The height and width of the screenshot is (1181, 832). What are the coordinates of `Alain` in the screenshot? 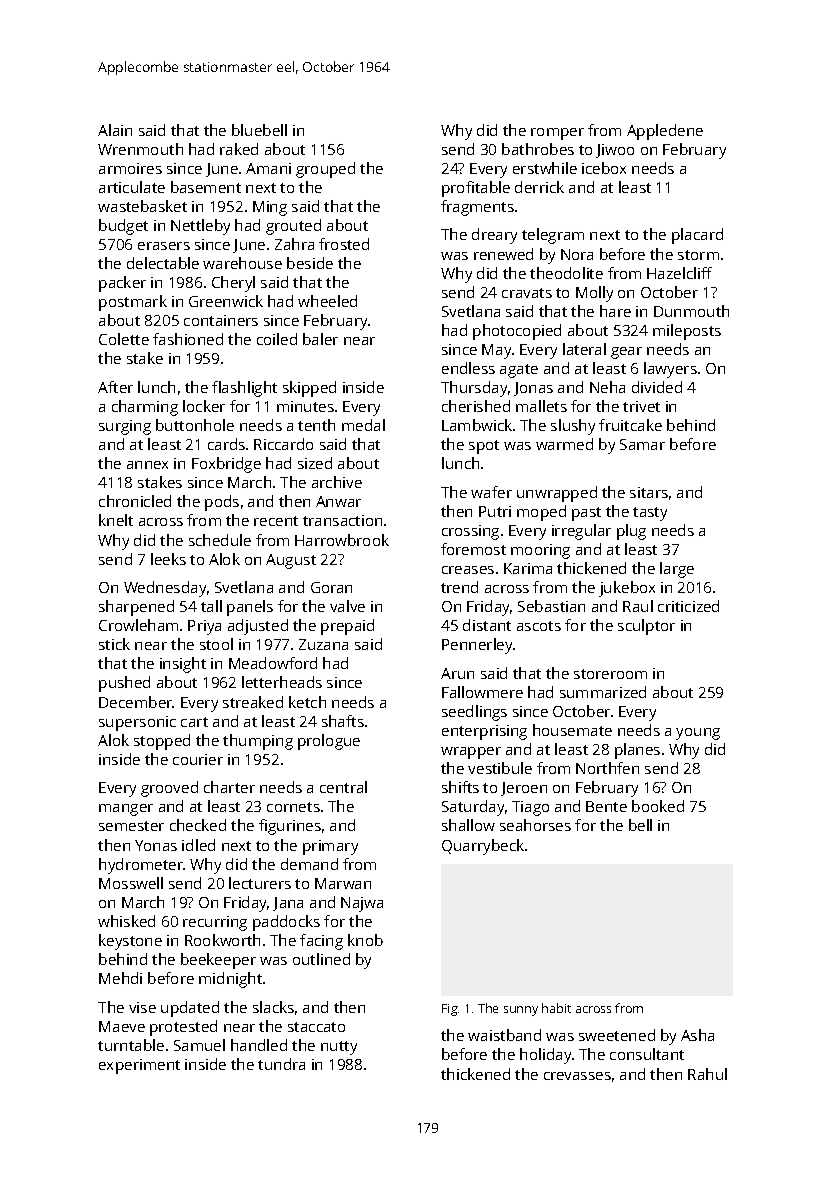 It's located at (115, 130).
